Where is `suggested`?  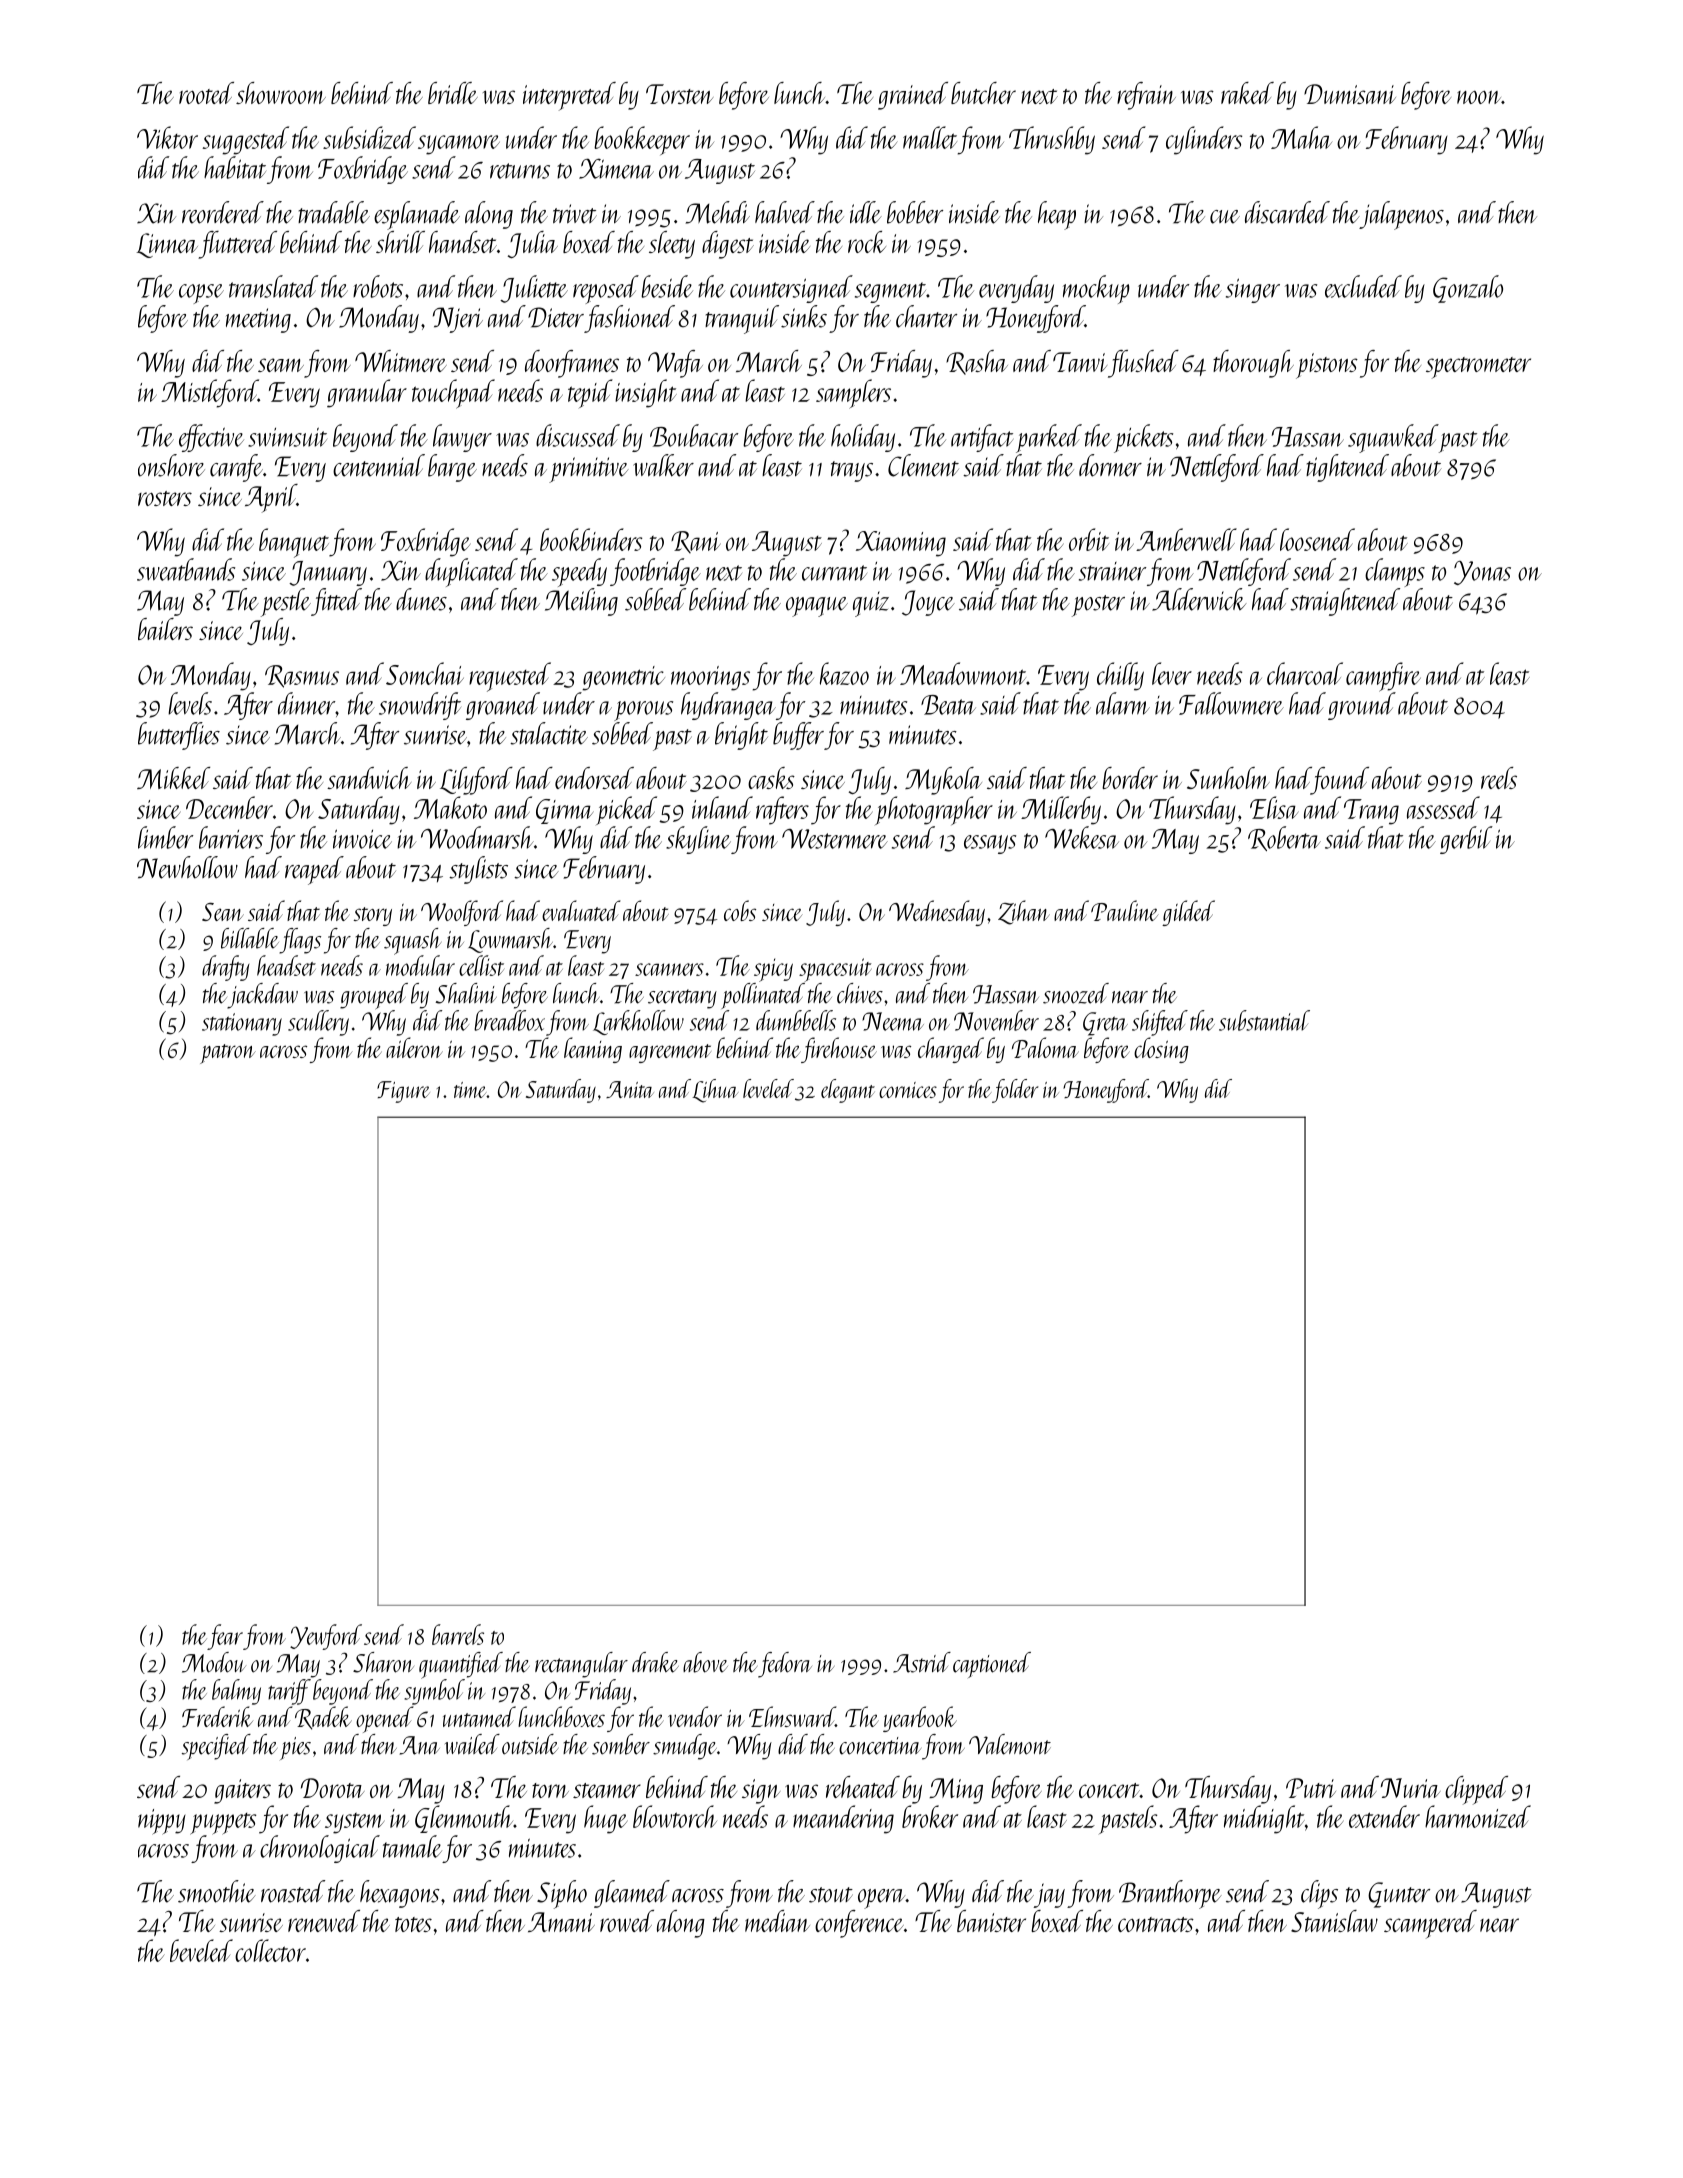 suggested is located at coordinates (245, 140).
